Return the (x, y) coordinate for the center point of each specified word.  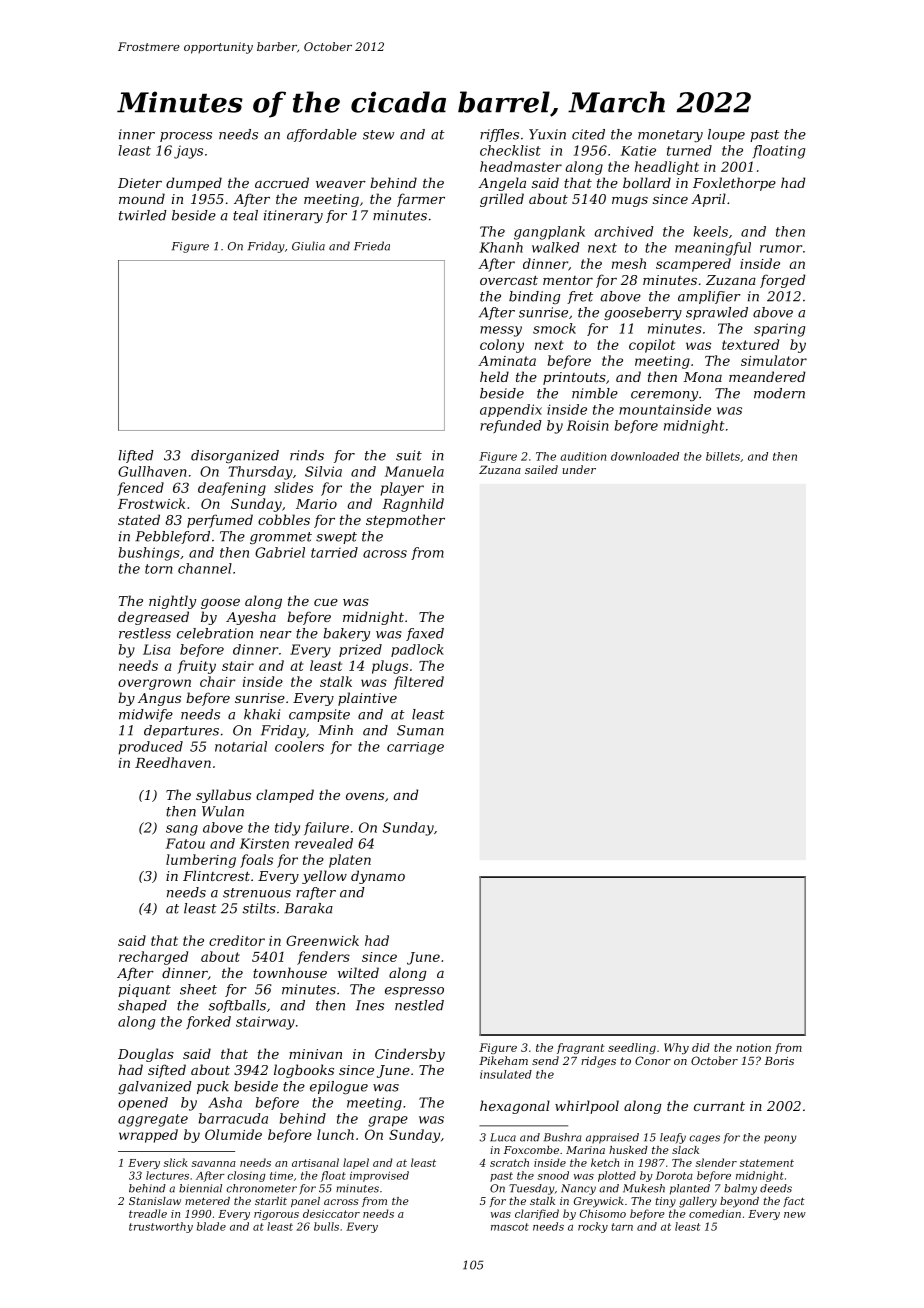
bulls (326, 1226)
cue (326, 602)
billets (723, 456)
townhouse (290, 972)
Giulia (308, 246)
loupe (726, 135)
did (701, 1047)
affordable (322, 135)
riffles (499, 135)
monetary (670, 136)
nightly (172, 602)
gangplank (549, 233)
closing (246, 1176)
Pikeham (503, 1060)
